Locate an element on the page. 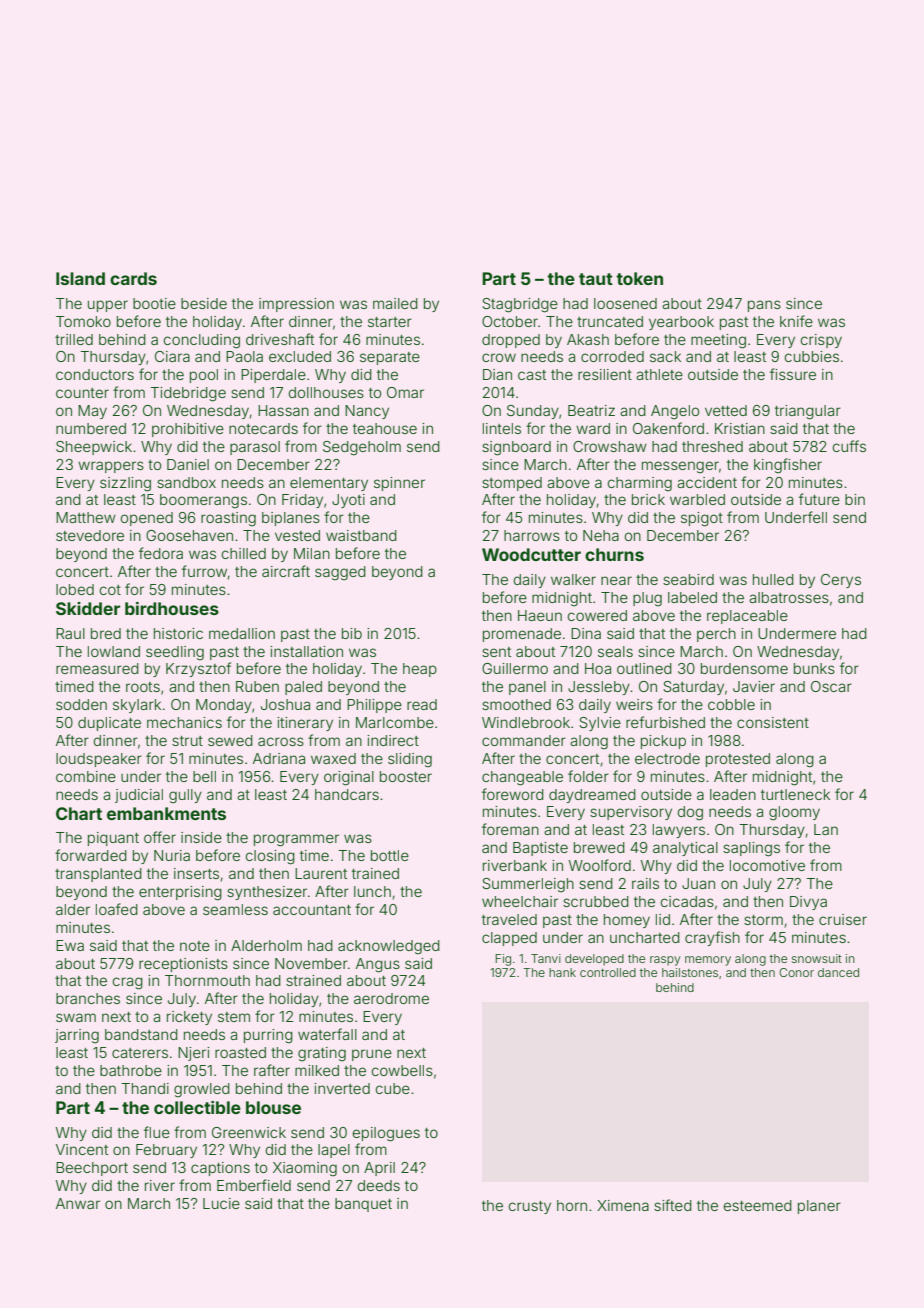  lobed is located at coordinates (75, 589).
